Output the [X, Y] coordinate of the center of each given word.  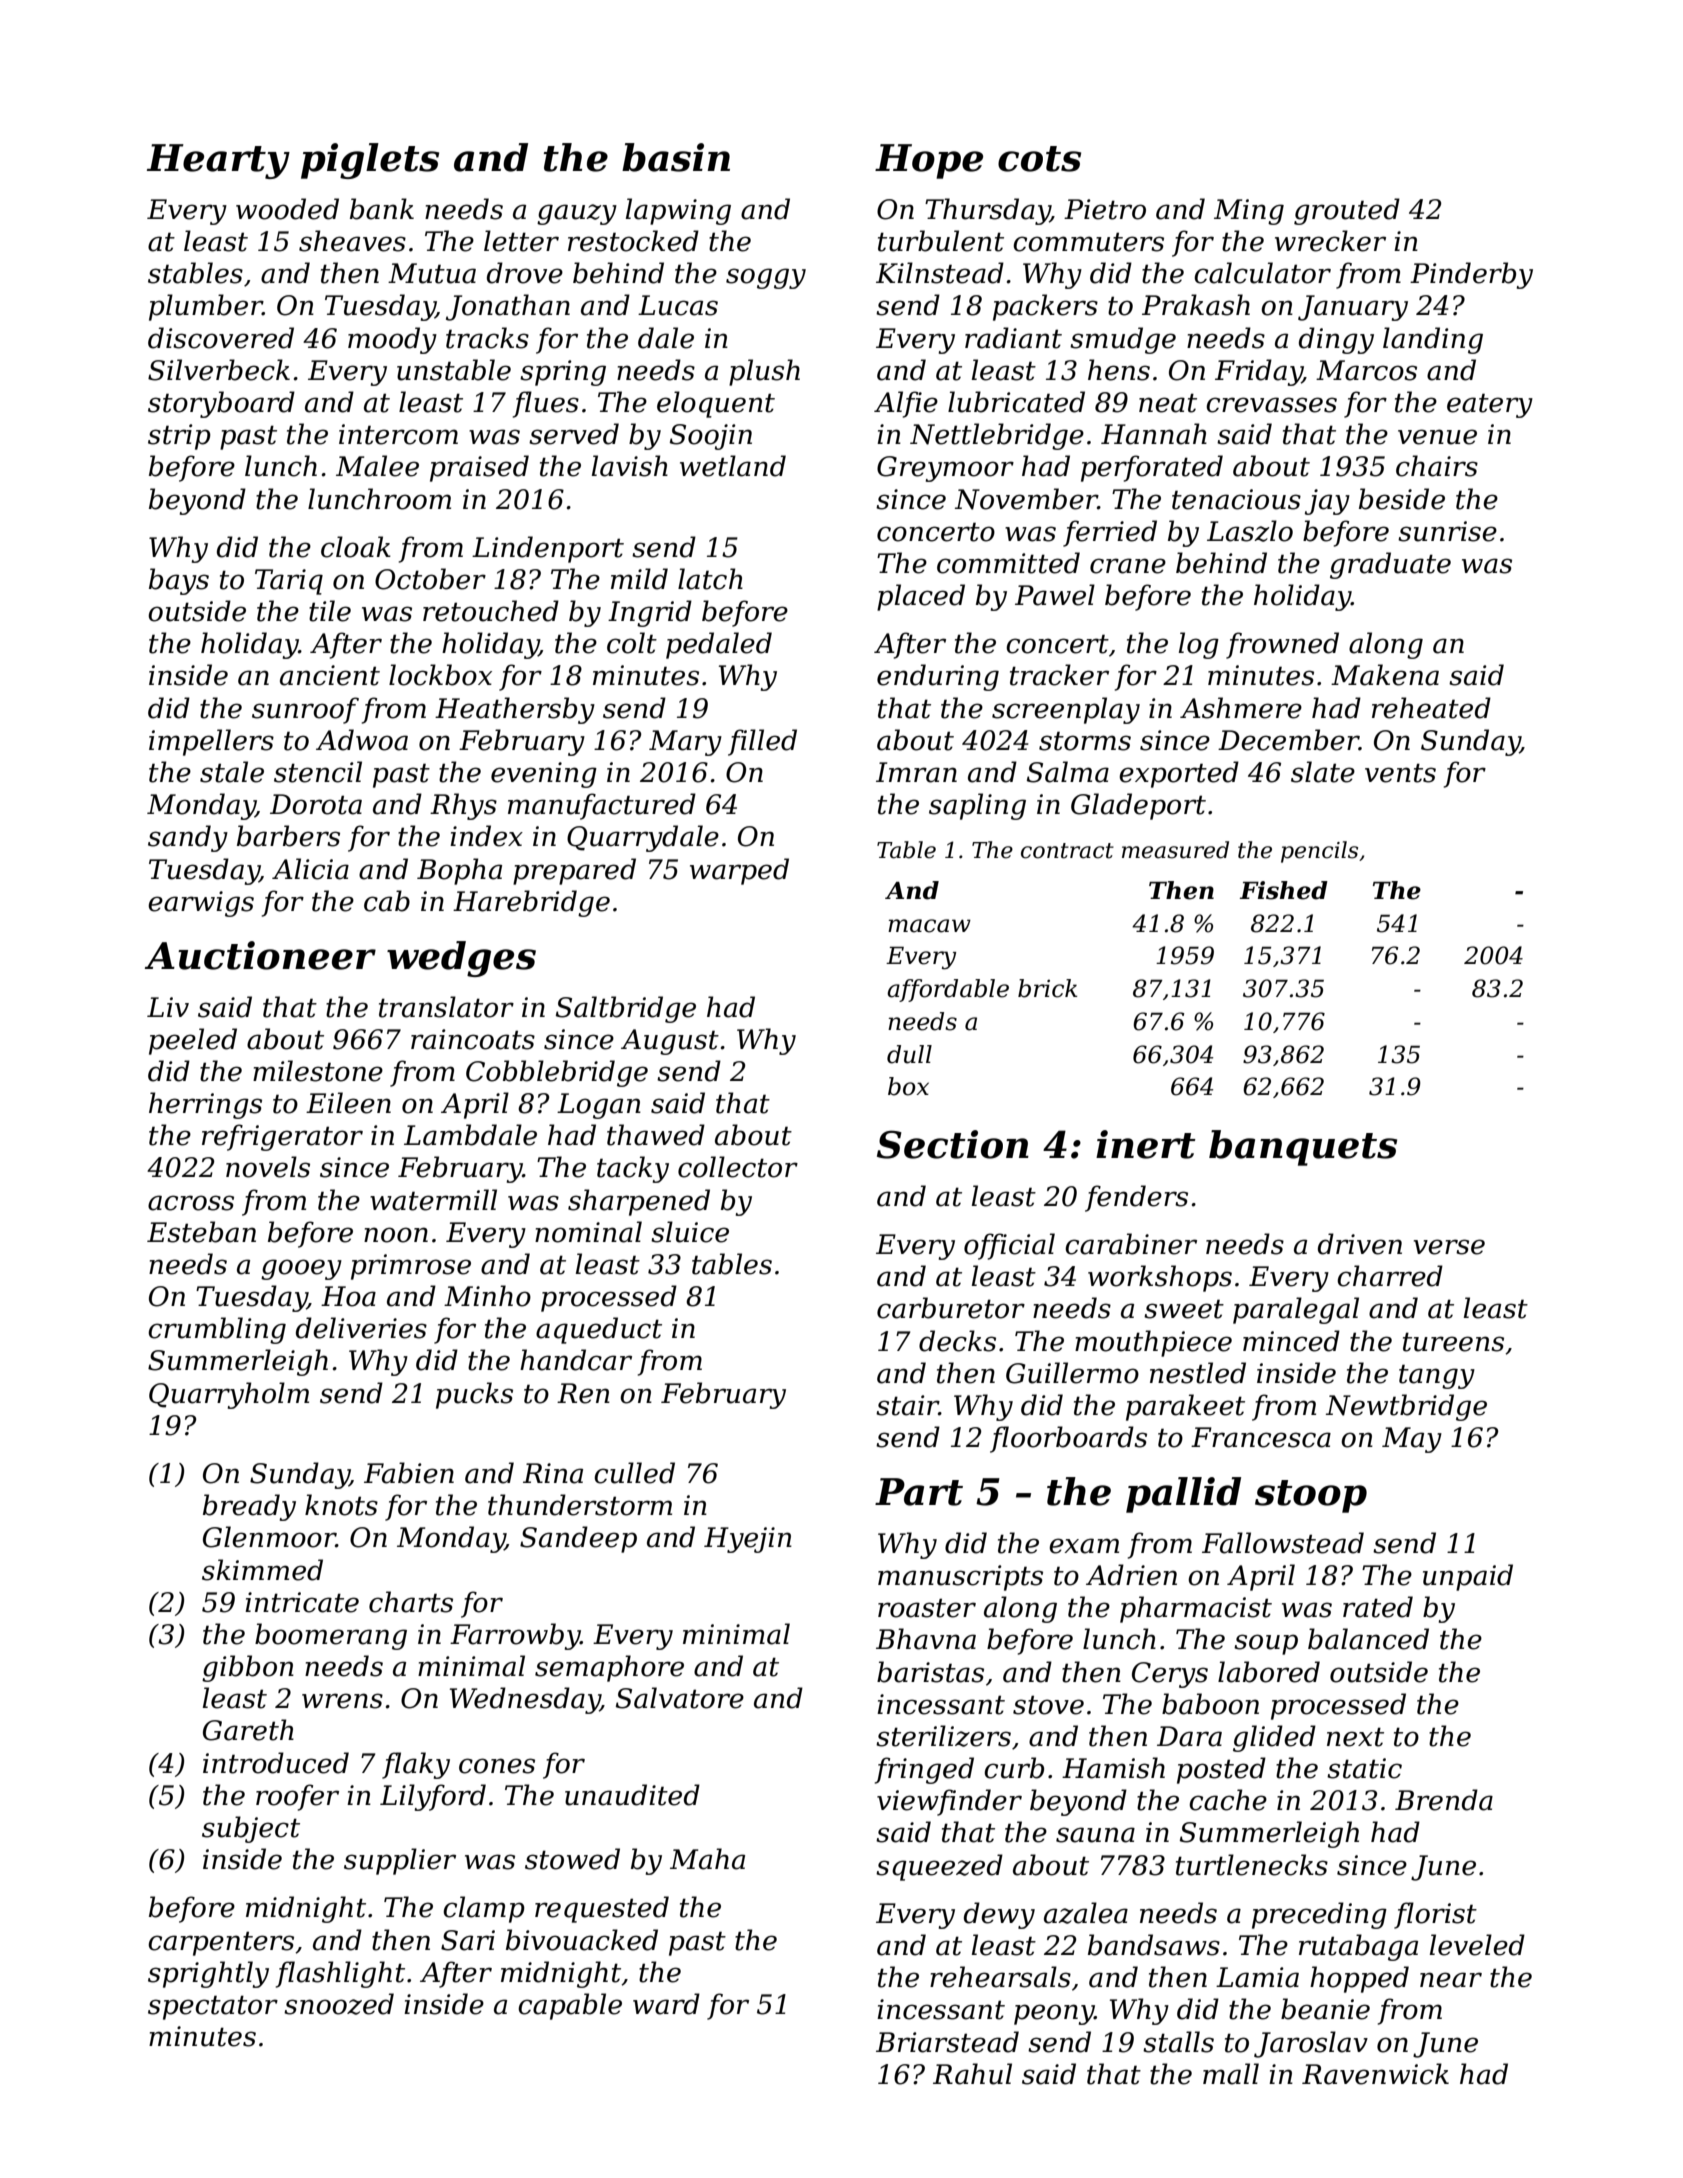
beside [1402, 499]
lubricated [1016, 402]
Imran [916, 772]
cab [387, 901]
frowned [1282, 645]
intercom [398, 434]
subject [251, 1829]
